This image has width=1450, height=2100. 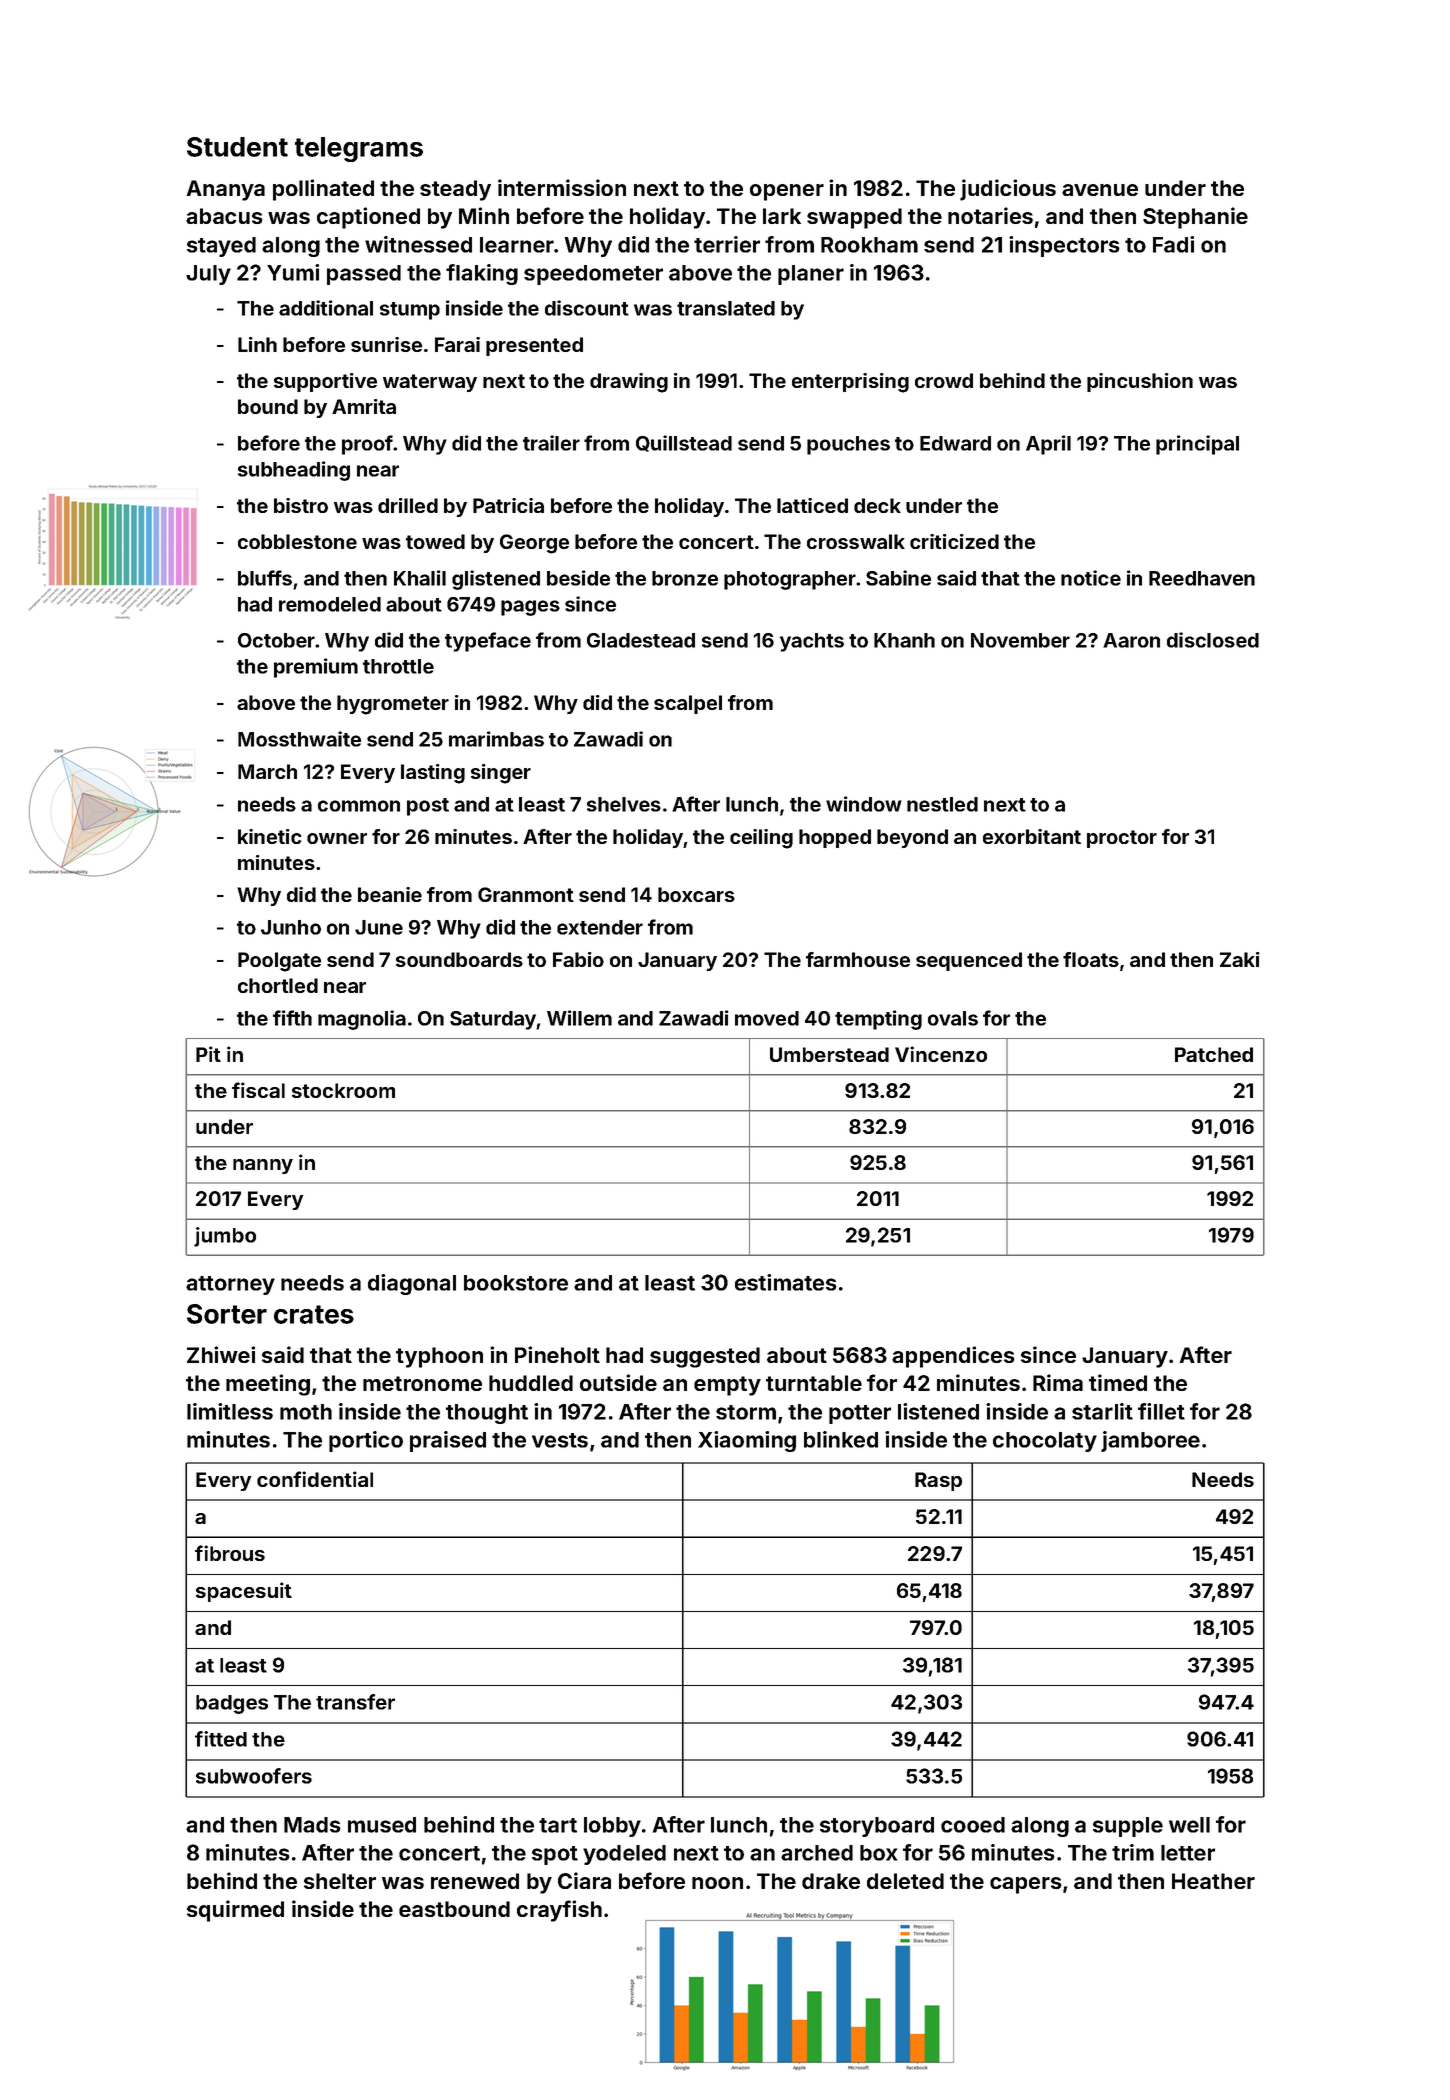 What do you see at coordinates (235, 1911) in the image?
I see `squirmed` at bounding box center [235, 1911].
